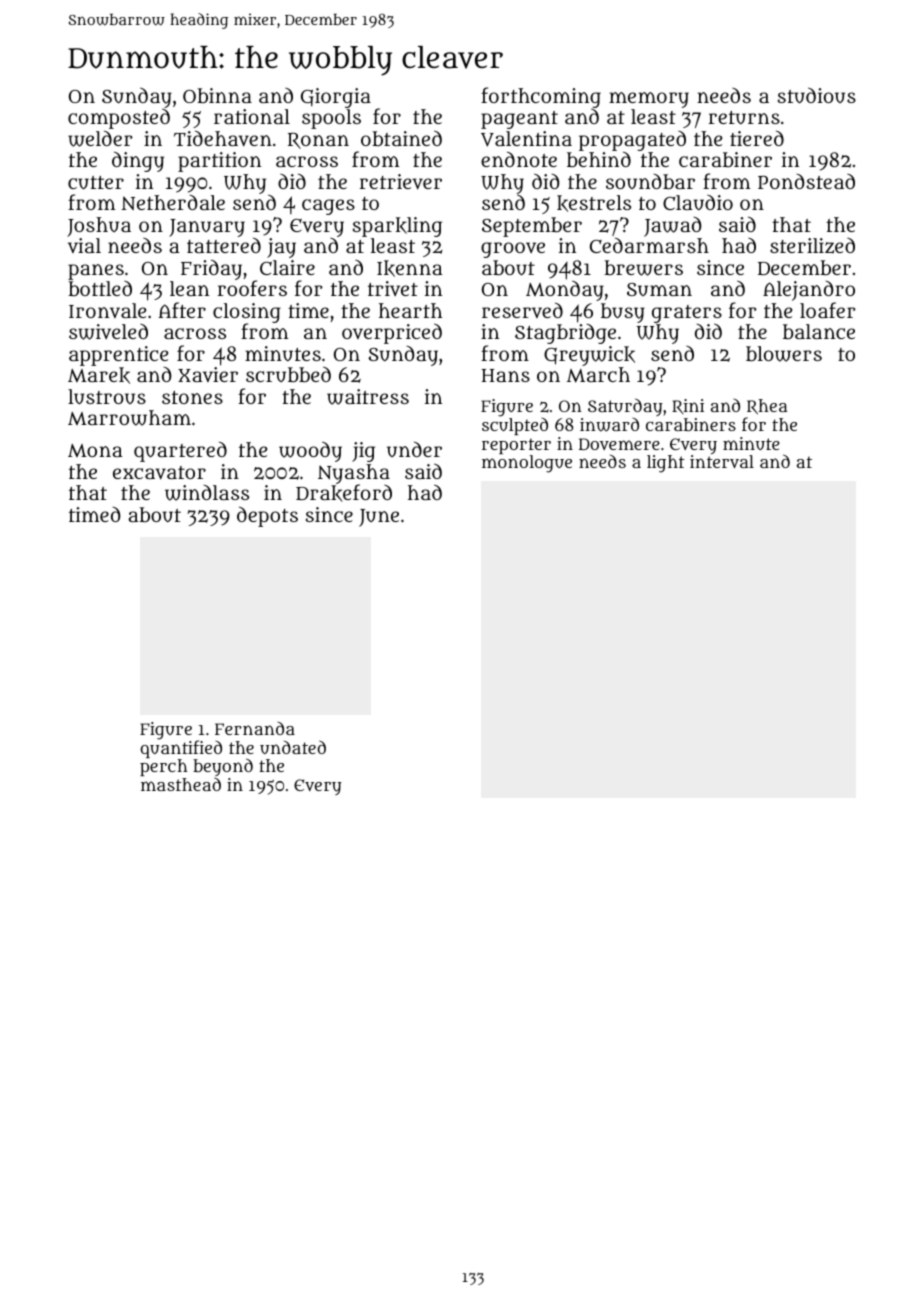  What do you see at coordinates (379, 518) in the screenshot?
I see `June` at bounding box center [379, 518].
